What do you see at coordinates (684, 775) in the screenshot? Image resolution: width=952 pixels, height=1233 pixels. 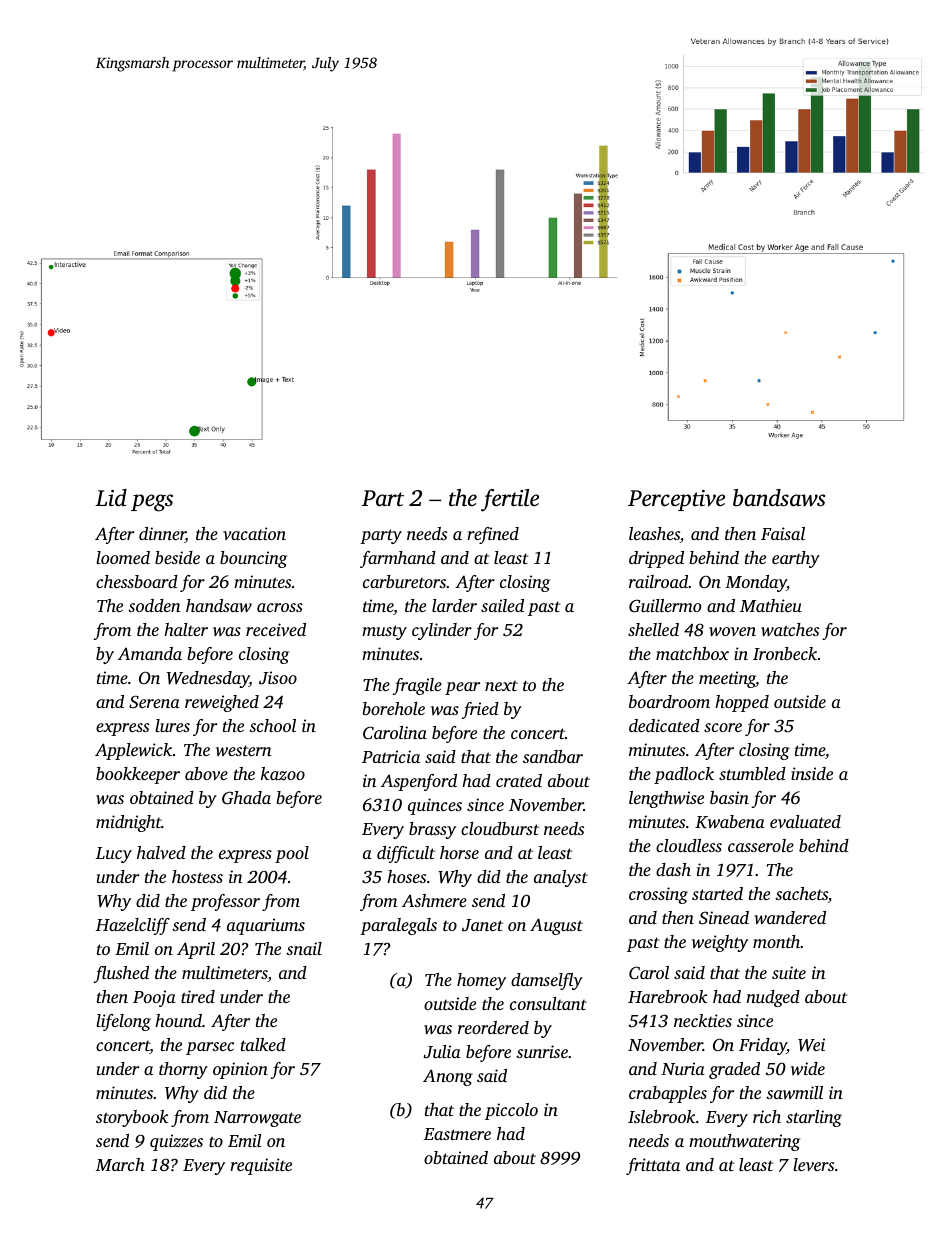 I see `padlock` at bounding box center [684, 775].
